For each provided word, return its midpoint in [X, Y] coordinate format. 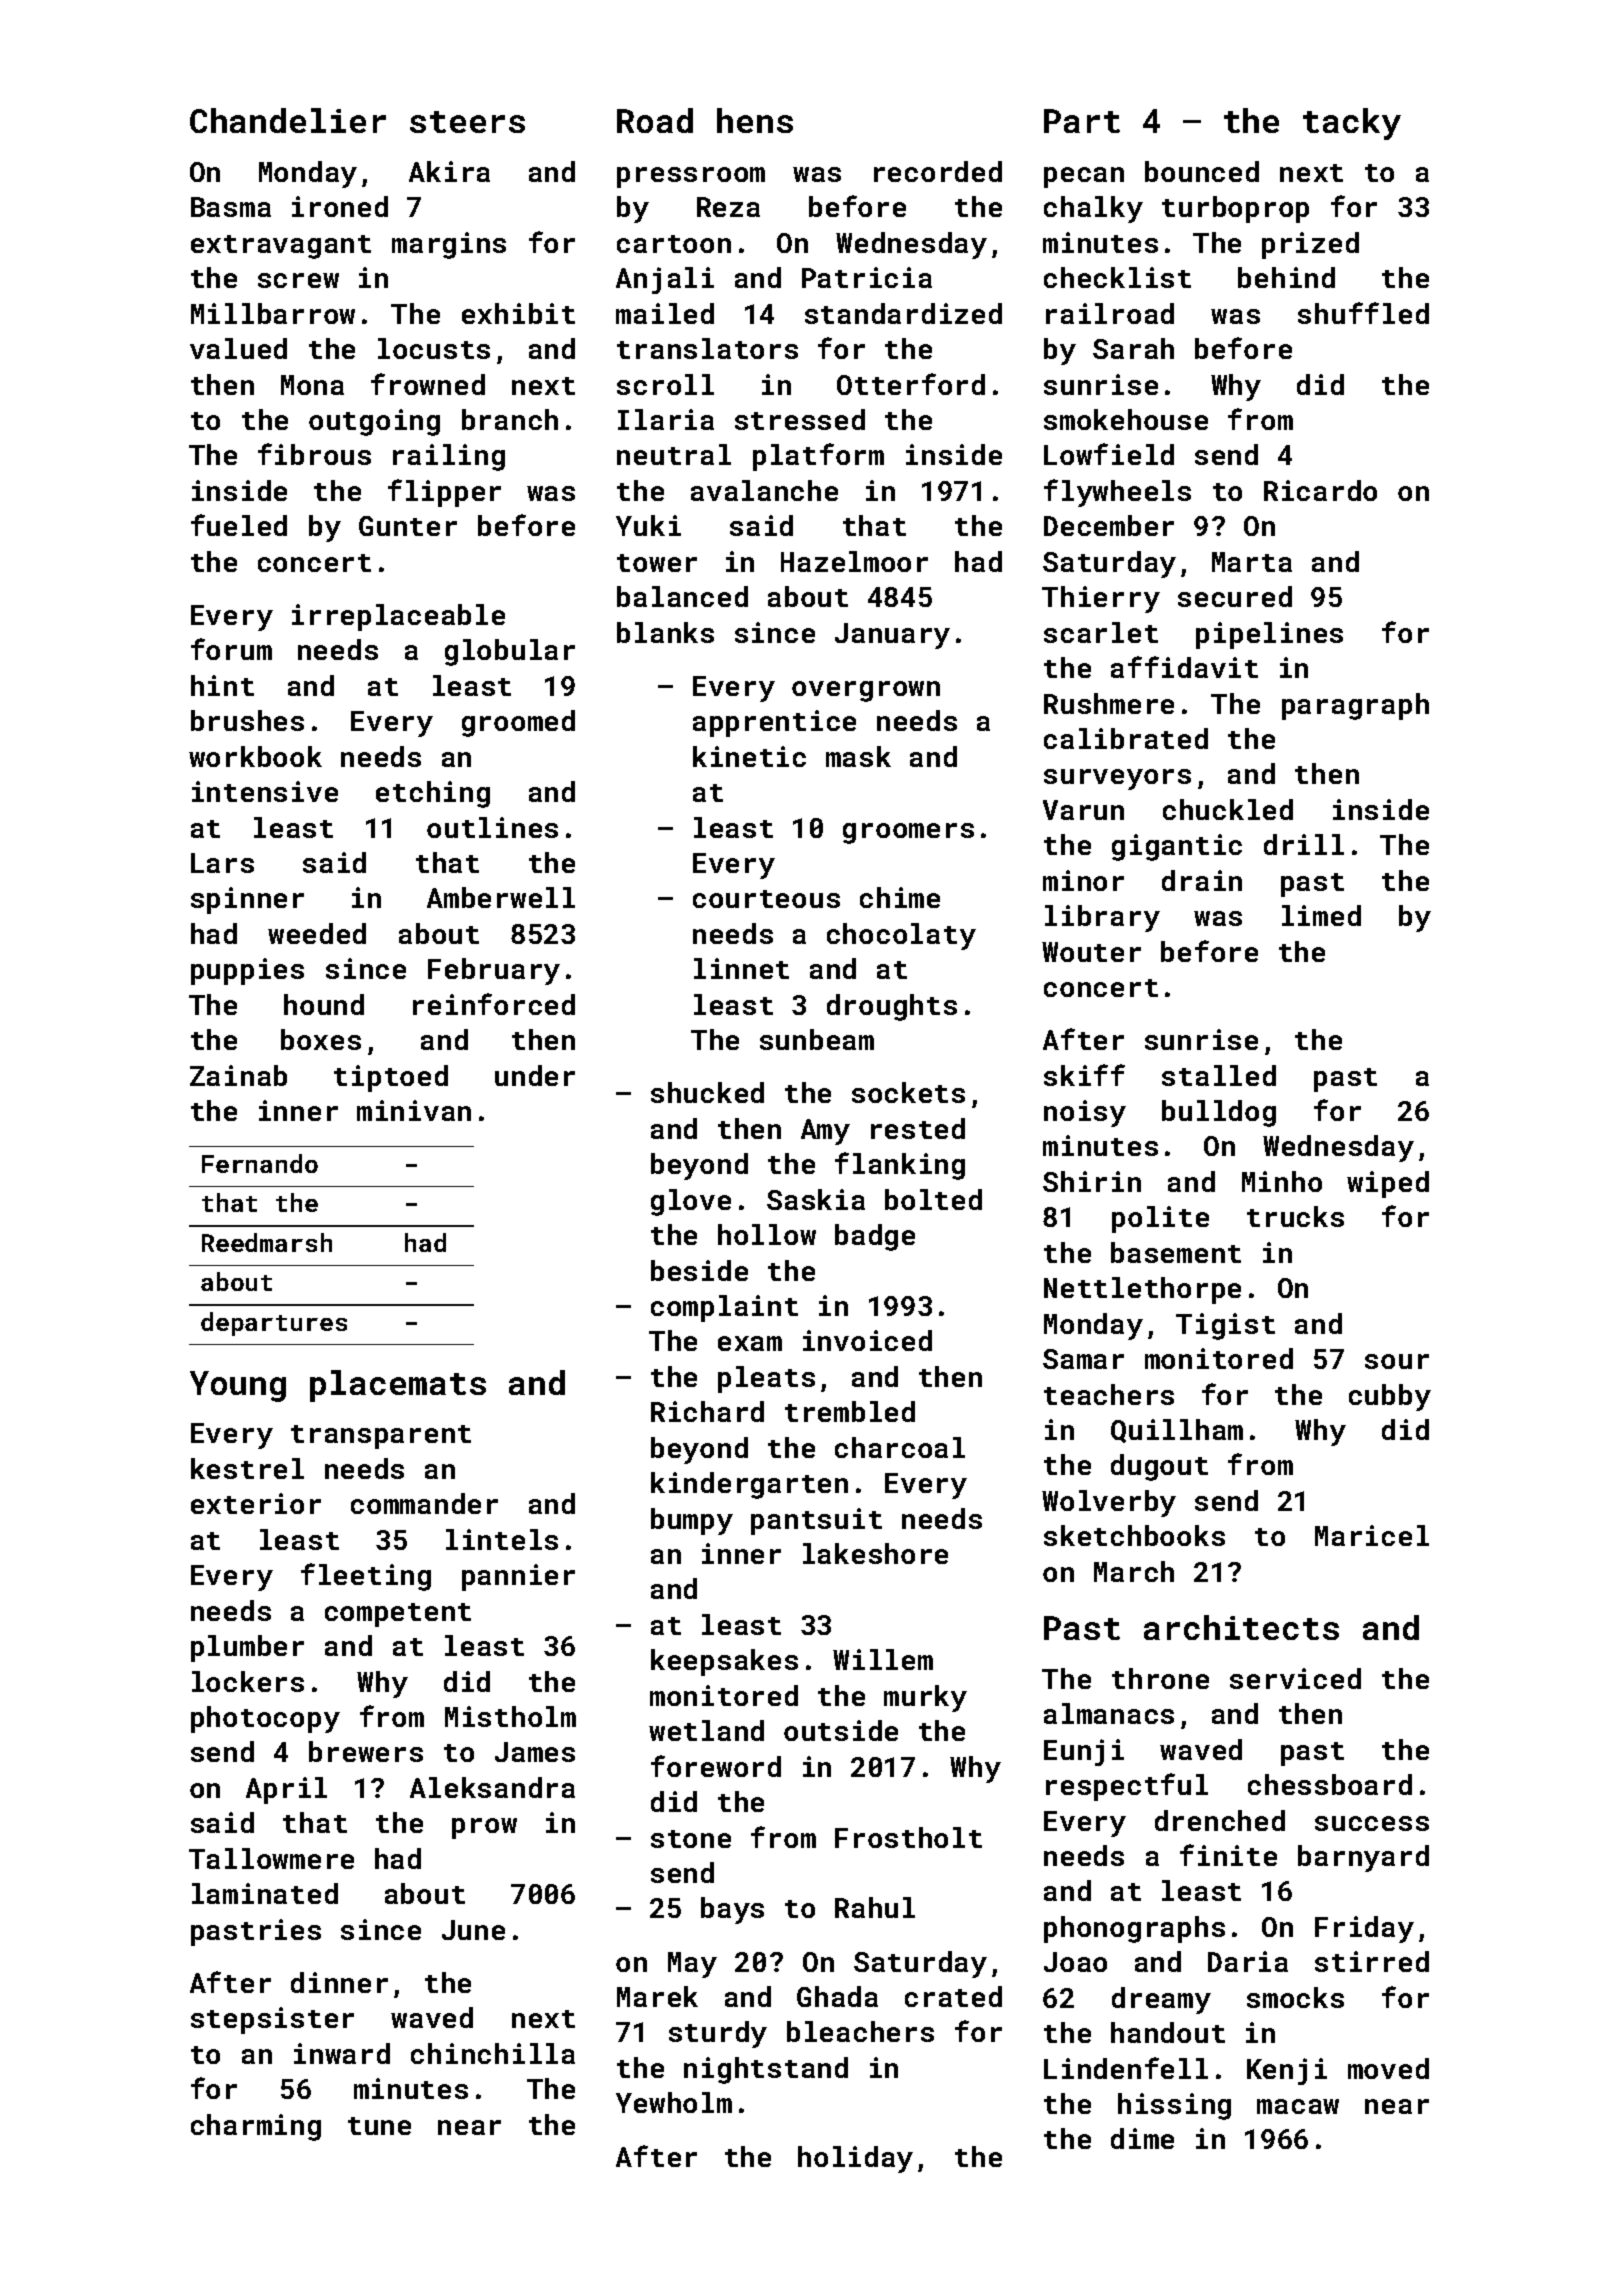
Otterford [911, 384]
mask [858, 756]
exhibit [518, 313]
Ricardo [1320, 490]
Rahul [875, 1907]
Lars [222, 863]
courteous [766, 899]
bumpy [692, 1521]
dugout [1159, 1467]
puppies [247, 971]
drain [1202, 880]
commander [424, 1503]
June [473, 1930]
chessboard [1330, 1784]
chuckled [1228, 809]
